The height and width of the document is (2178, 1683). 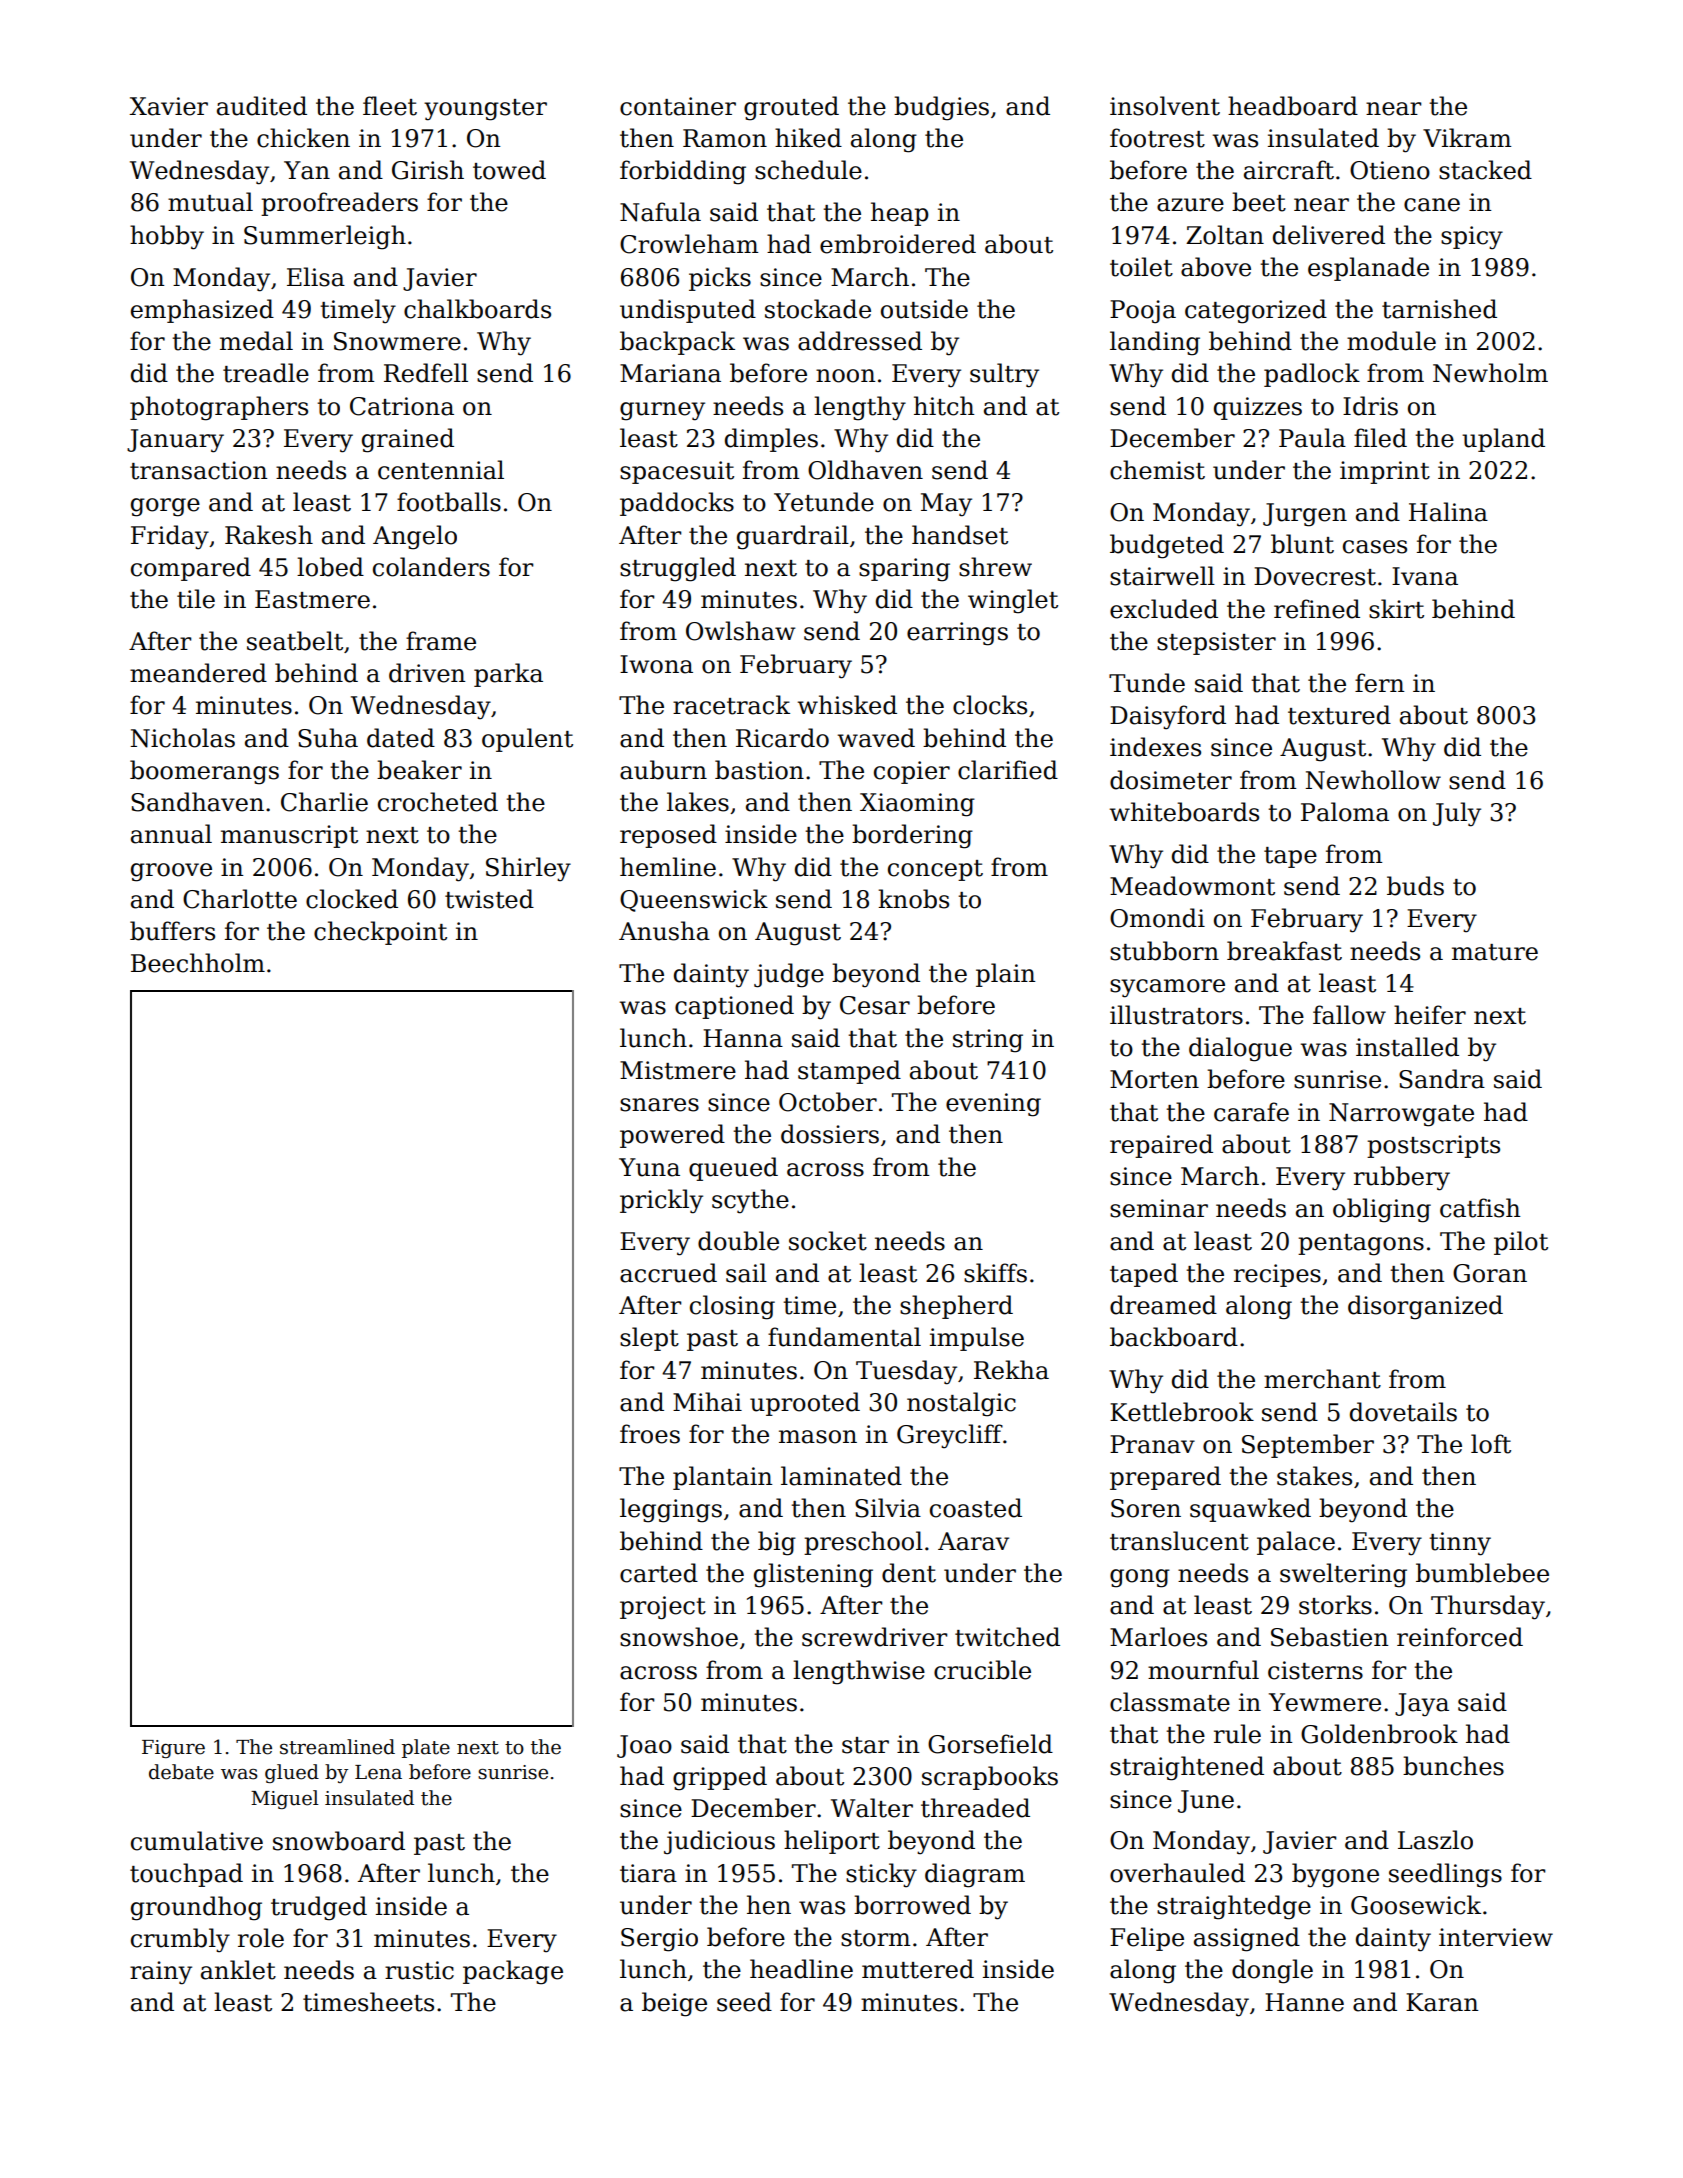 What do you see at coordinates (238, 1970) in the document?
I see `anklet` at bounding box center [238, 1970].
